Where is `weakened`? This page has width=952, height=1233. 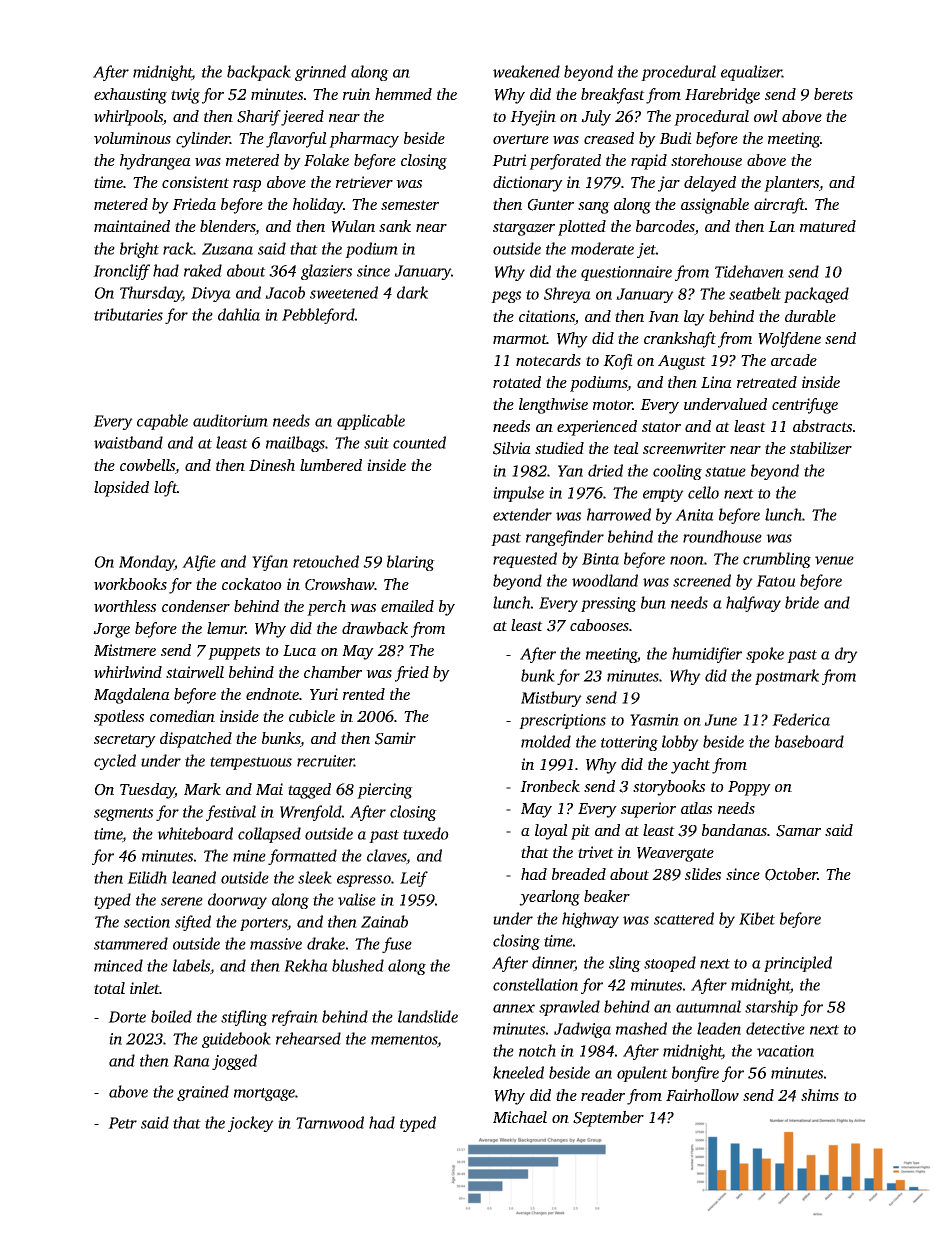
weakened is located at coordinates (526, 71).
